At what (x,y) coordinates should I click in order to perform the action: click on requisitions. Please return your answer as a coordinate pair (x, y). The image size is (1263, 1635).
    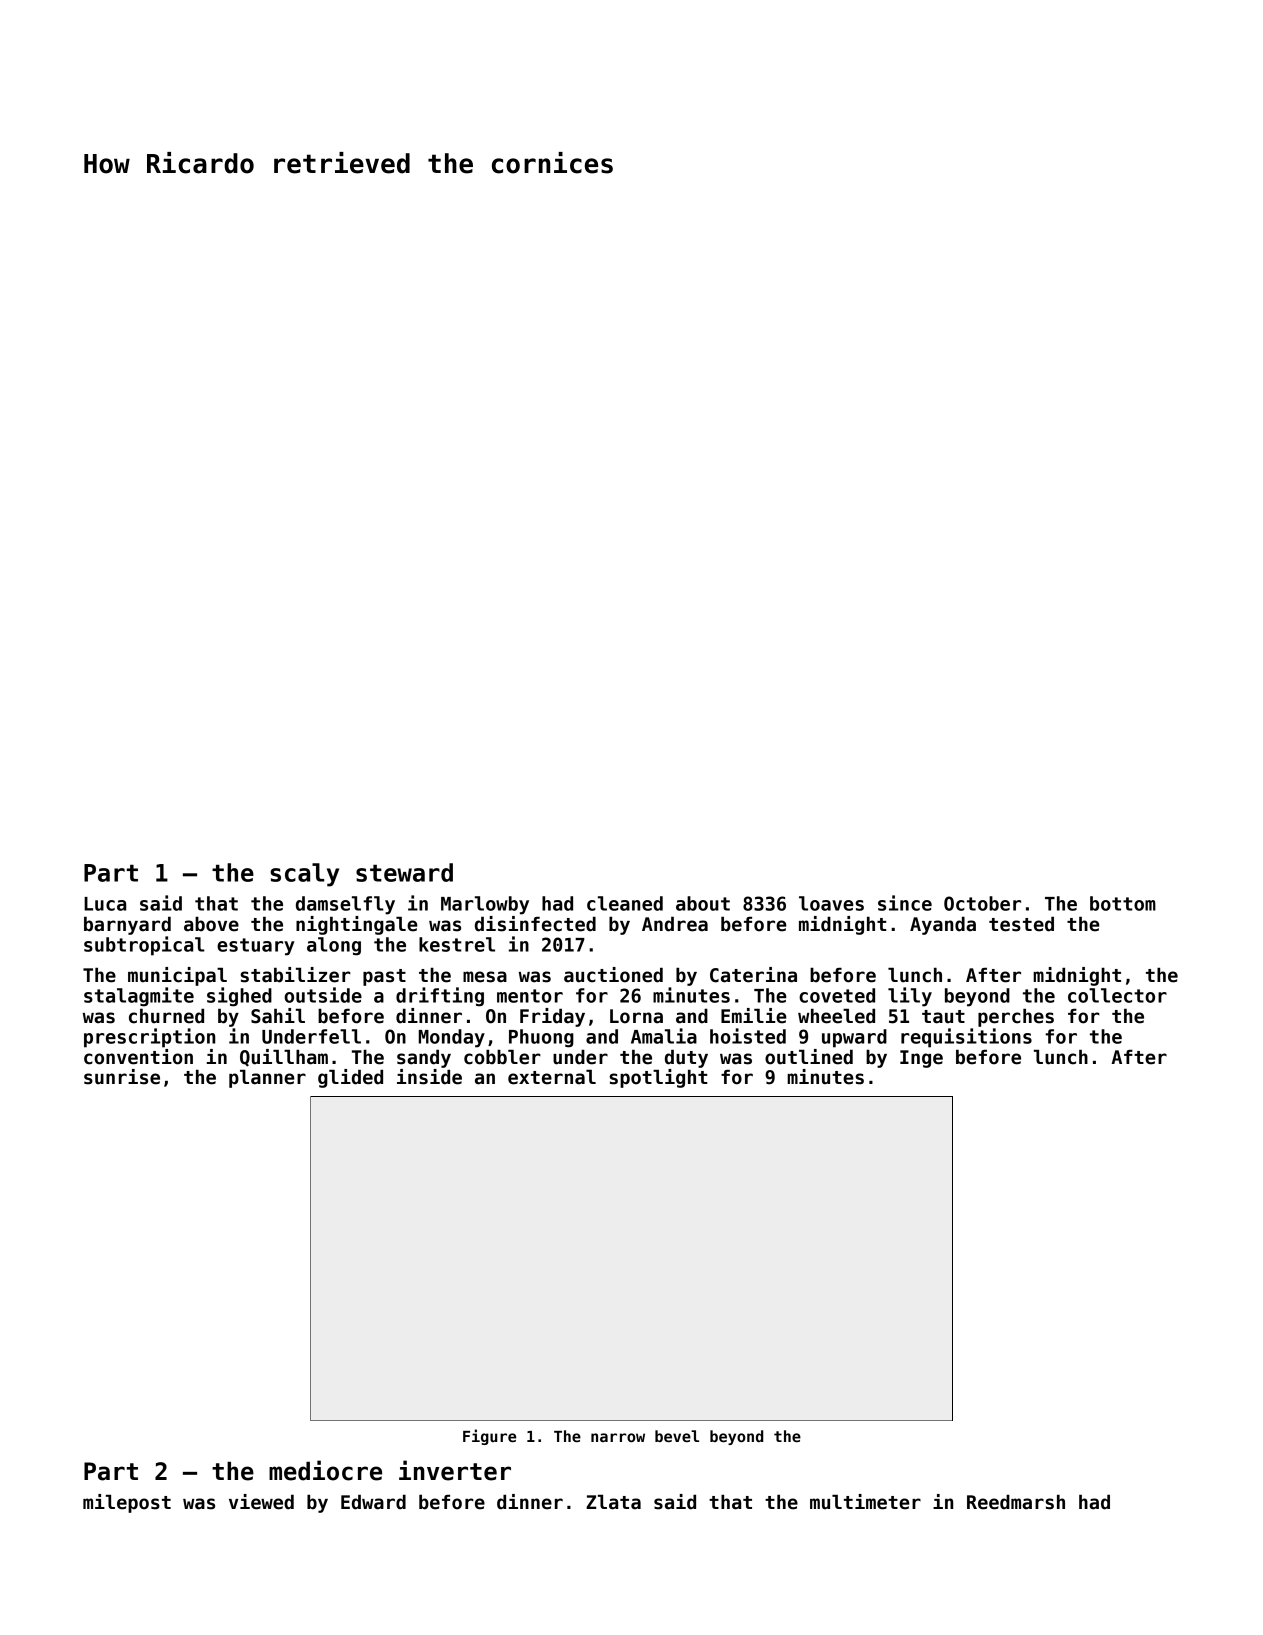
    Looking at the image, I should click on (966, 1038).
